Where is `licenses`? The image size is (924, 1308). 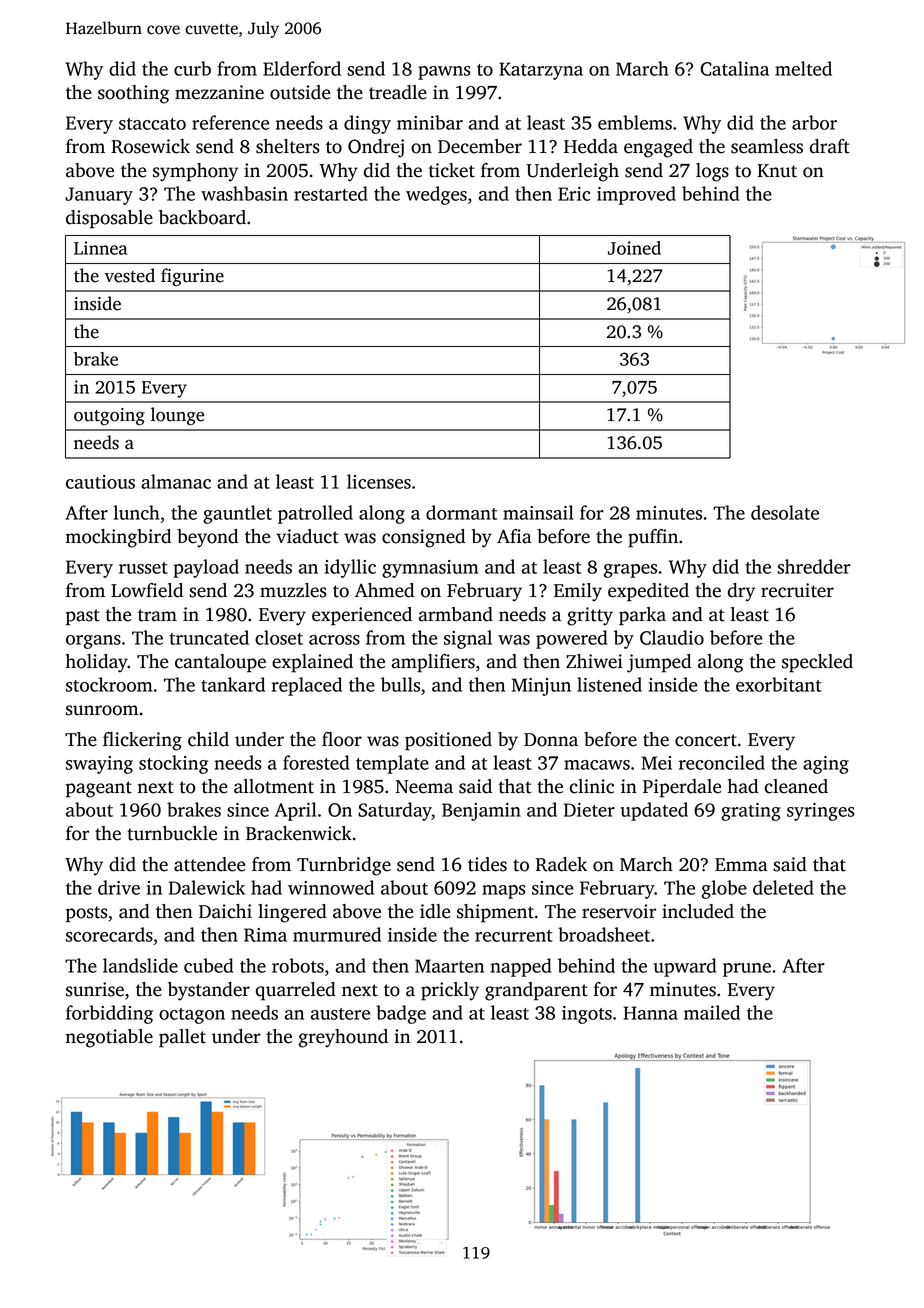
licenses is located at coordinates (379, 481).
